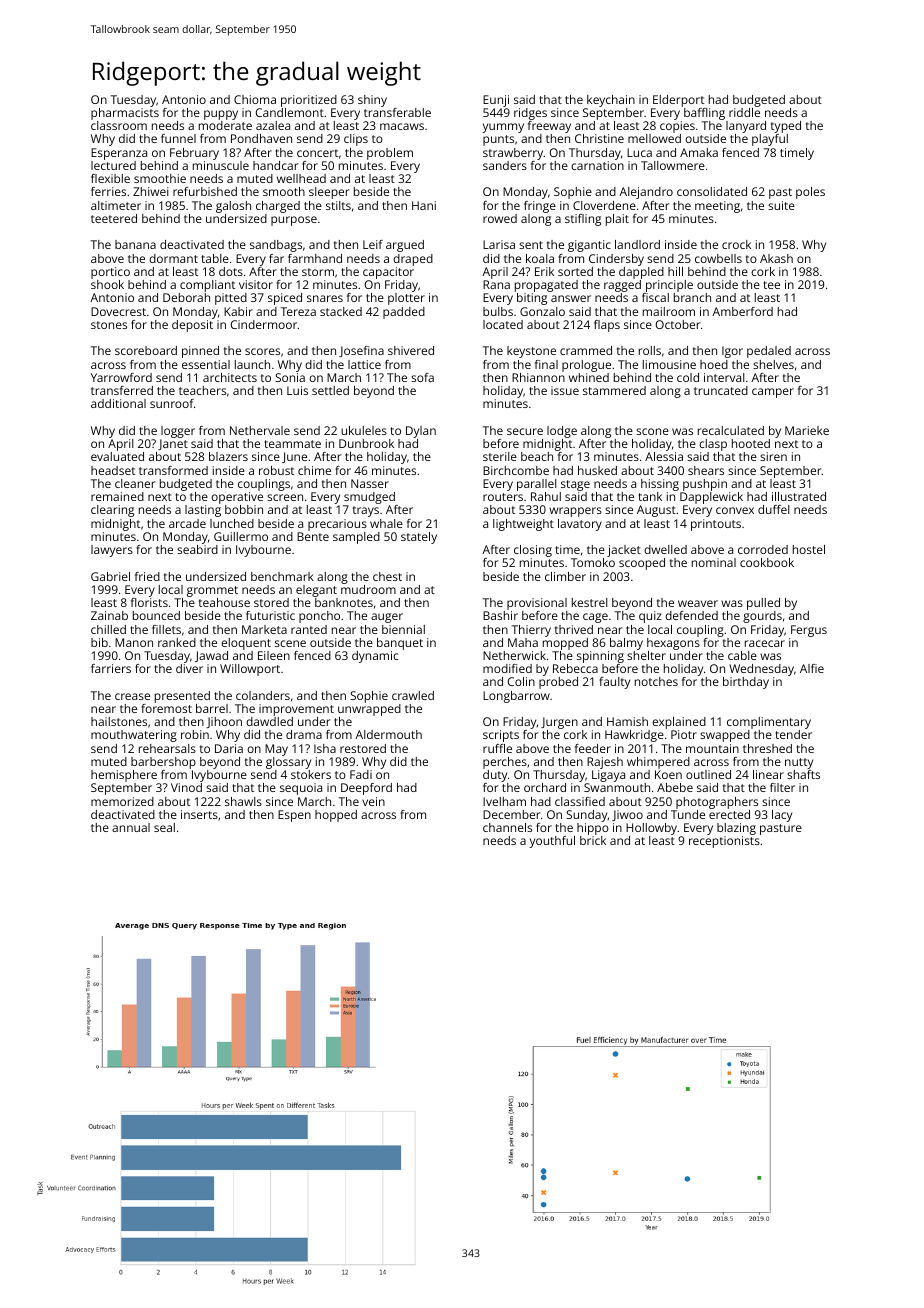 The width and height of the image is (924, 1308). Describe the element at coordinates (678, 101) in the image. I see `Elderport` at that location.
